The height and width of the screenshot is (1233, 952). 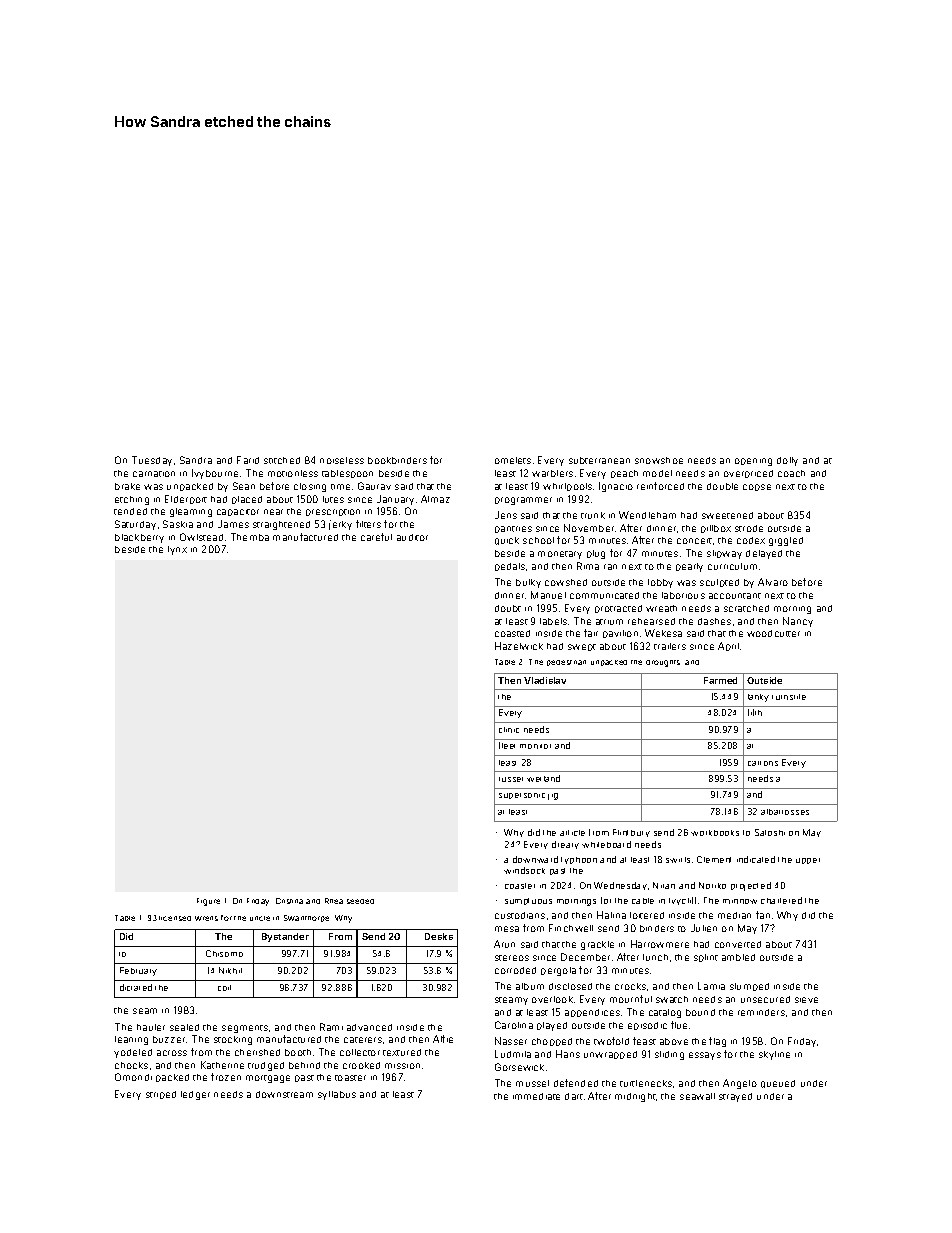 I want to click on Omondi, so click(x=133, y=1077).
